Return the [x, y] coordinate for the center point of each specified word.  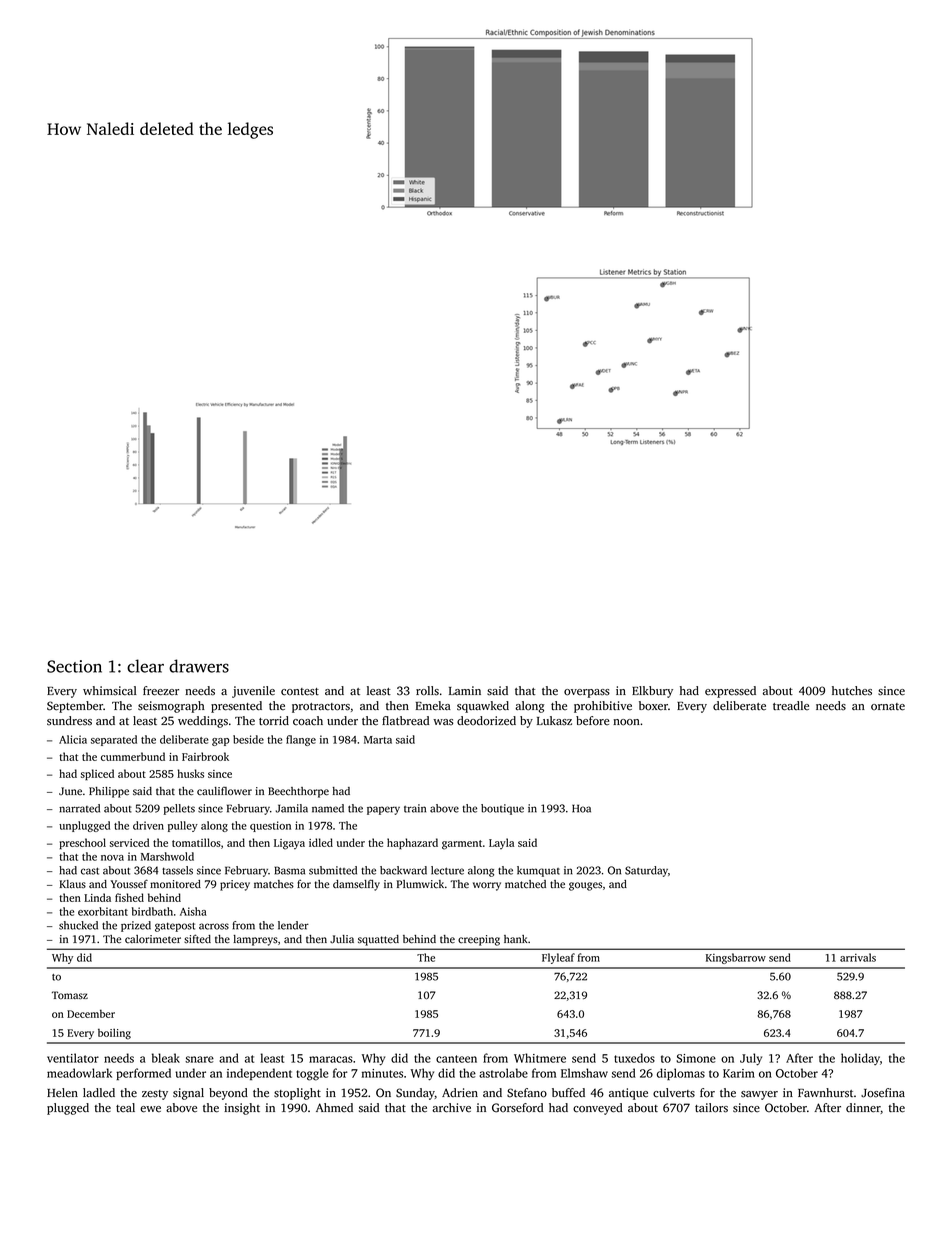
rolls [427, 691]
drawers [199, 666]
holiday [860, 1059]
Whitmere [540, 1058]
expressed [730, 692]
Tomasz [70, 995]
